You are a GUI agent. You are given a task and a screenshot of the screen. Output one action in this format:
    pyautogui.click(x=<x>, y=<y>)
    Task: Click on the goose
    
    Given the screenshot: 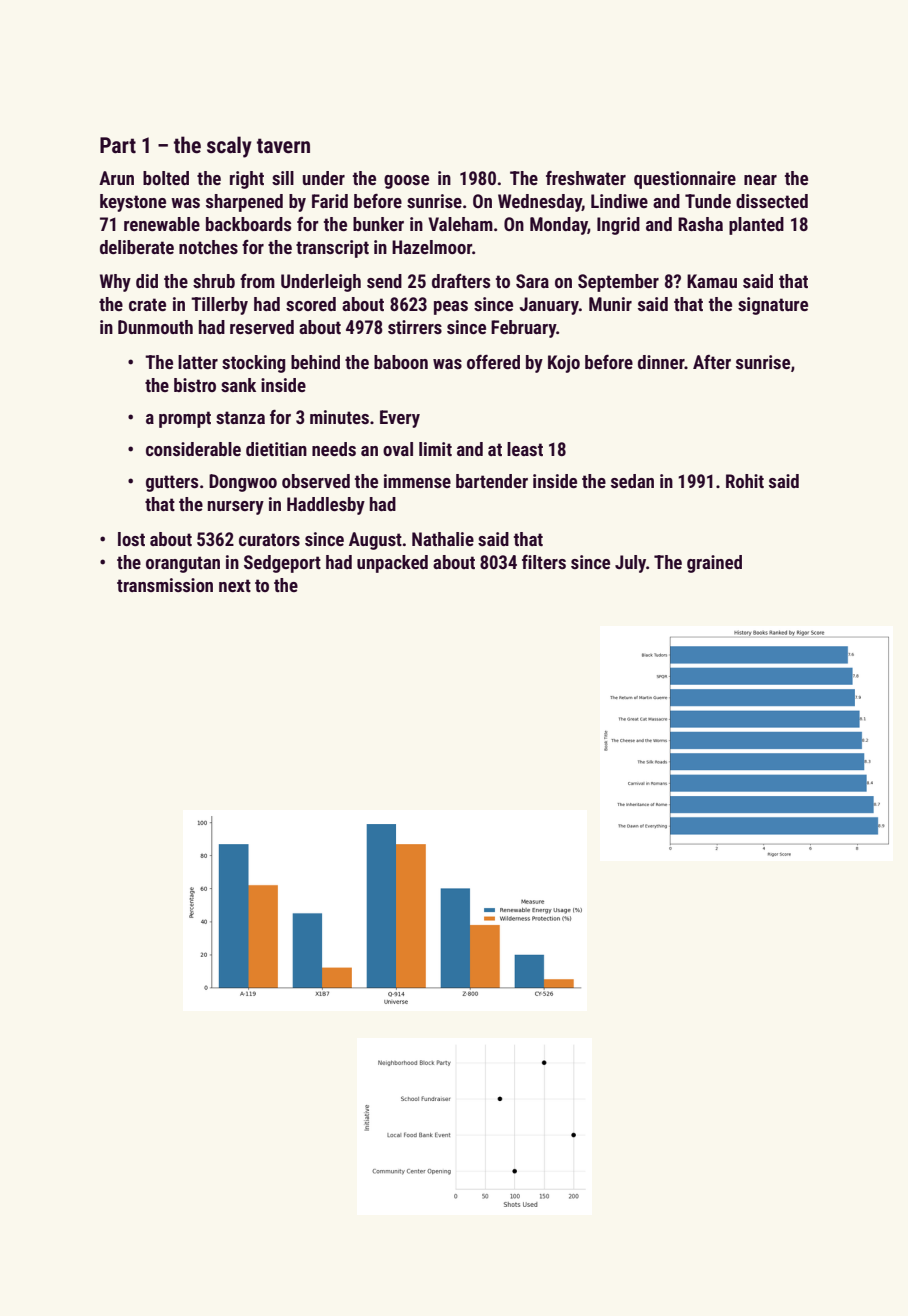 What is the action you would take?
    pyautogui.click(x=406, y=182)
